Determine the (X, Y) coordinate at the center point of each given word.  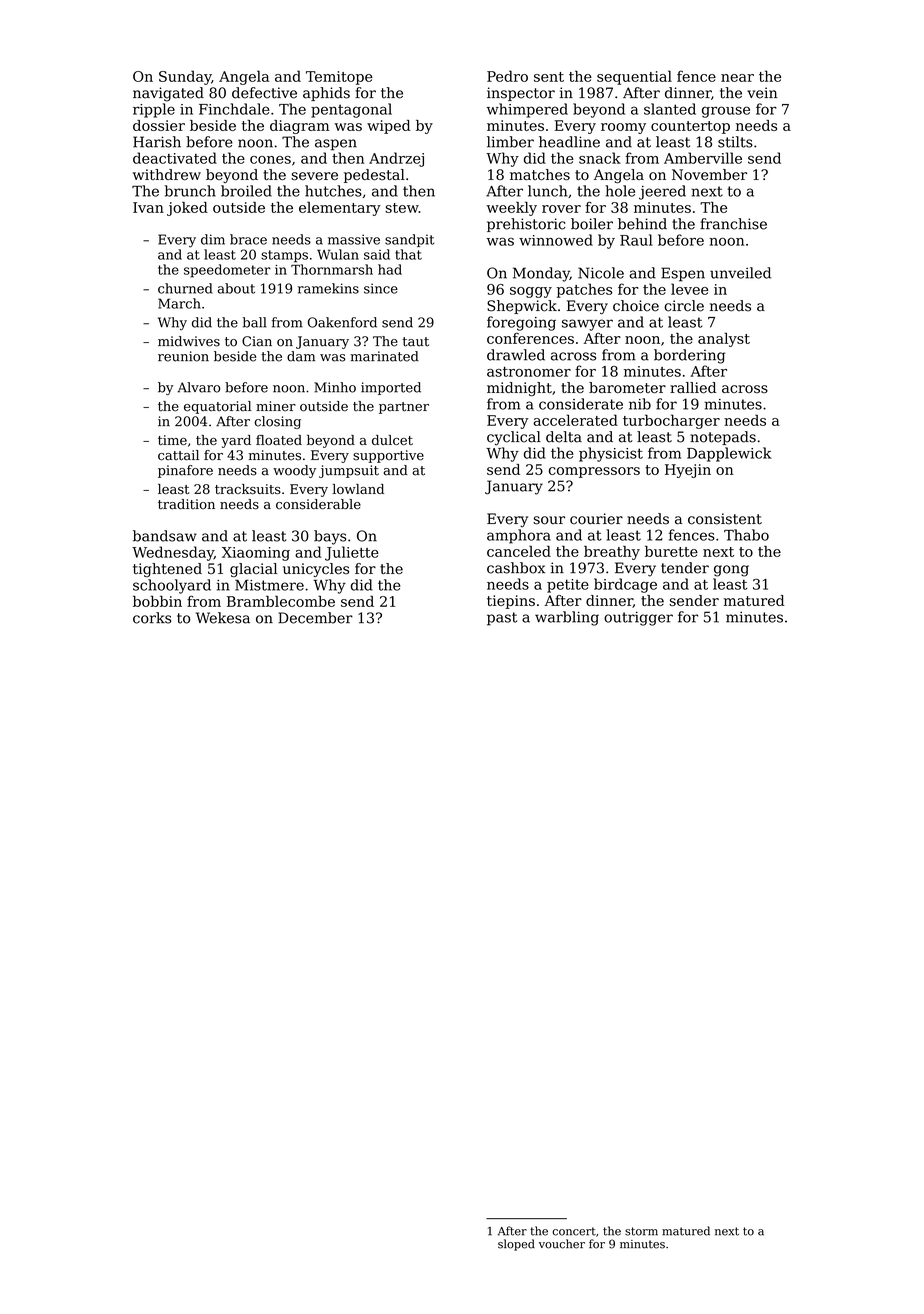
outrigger (638, 619)
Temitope (339, 78)
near (737, 78)
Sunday (185, 77)
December (315, 618)
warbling (567, 618)
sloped (516, 1245)
